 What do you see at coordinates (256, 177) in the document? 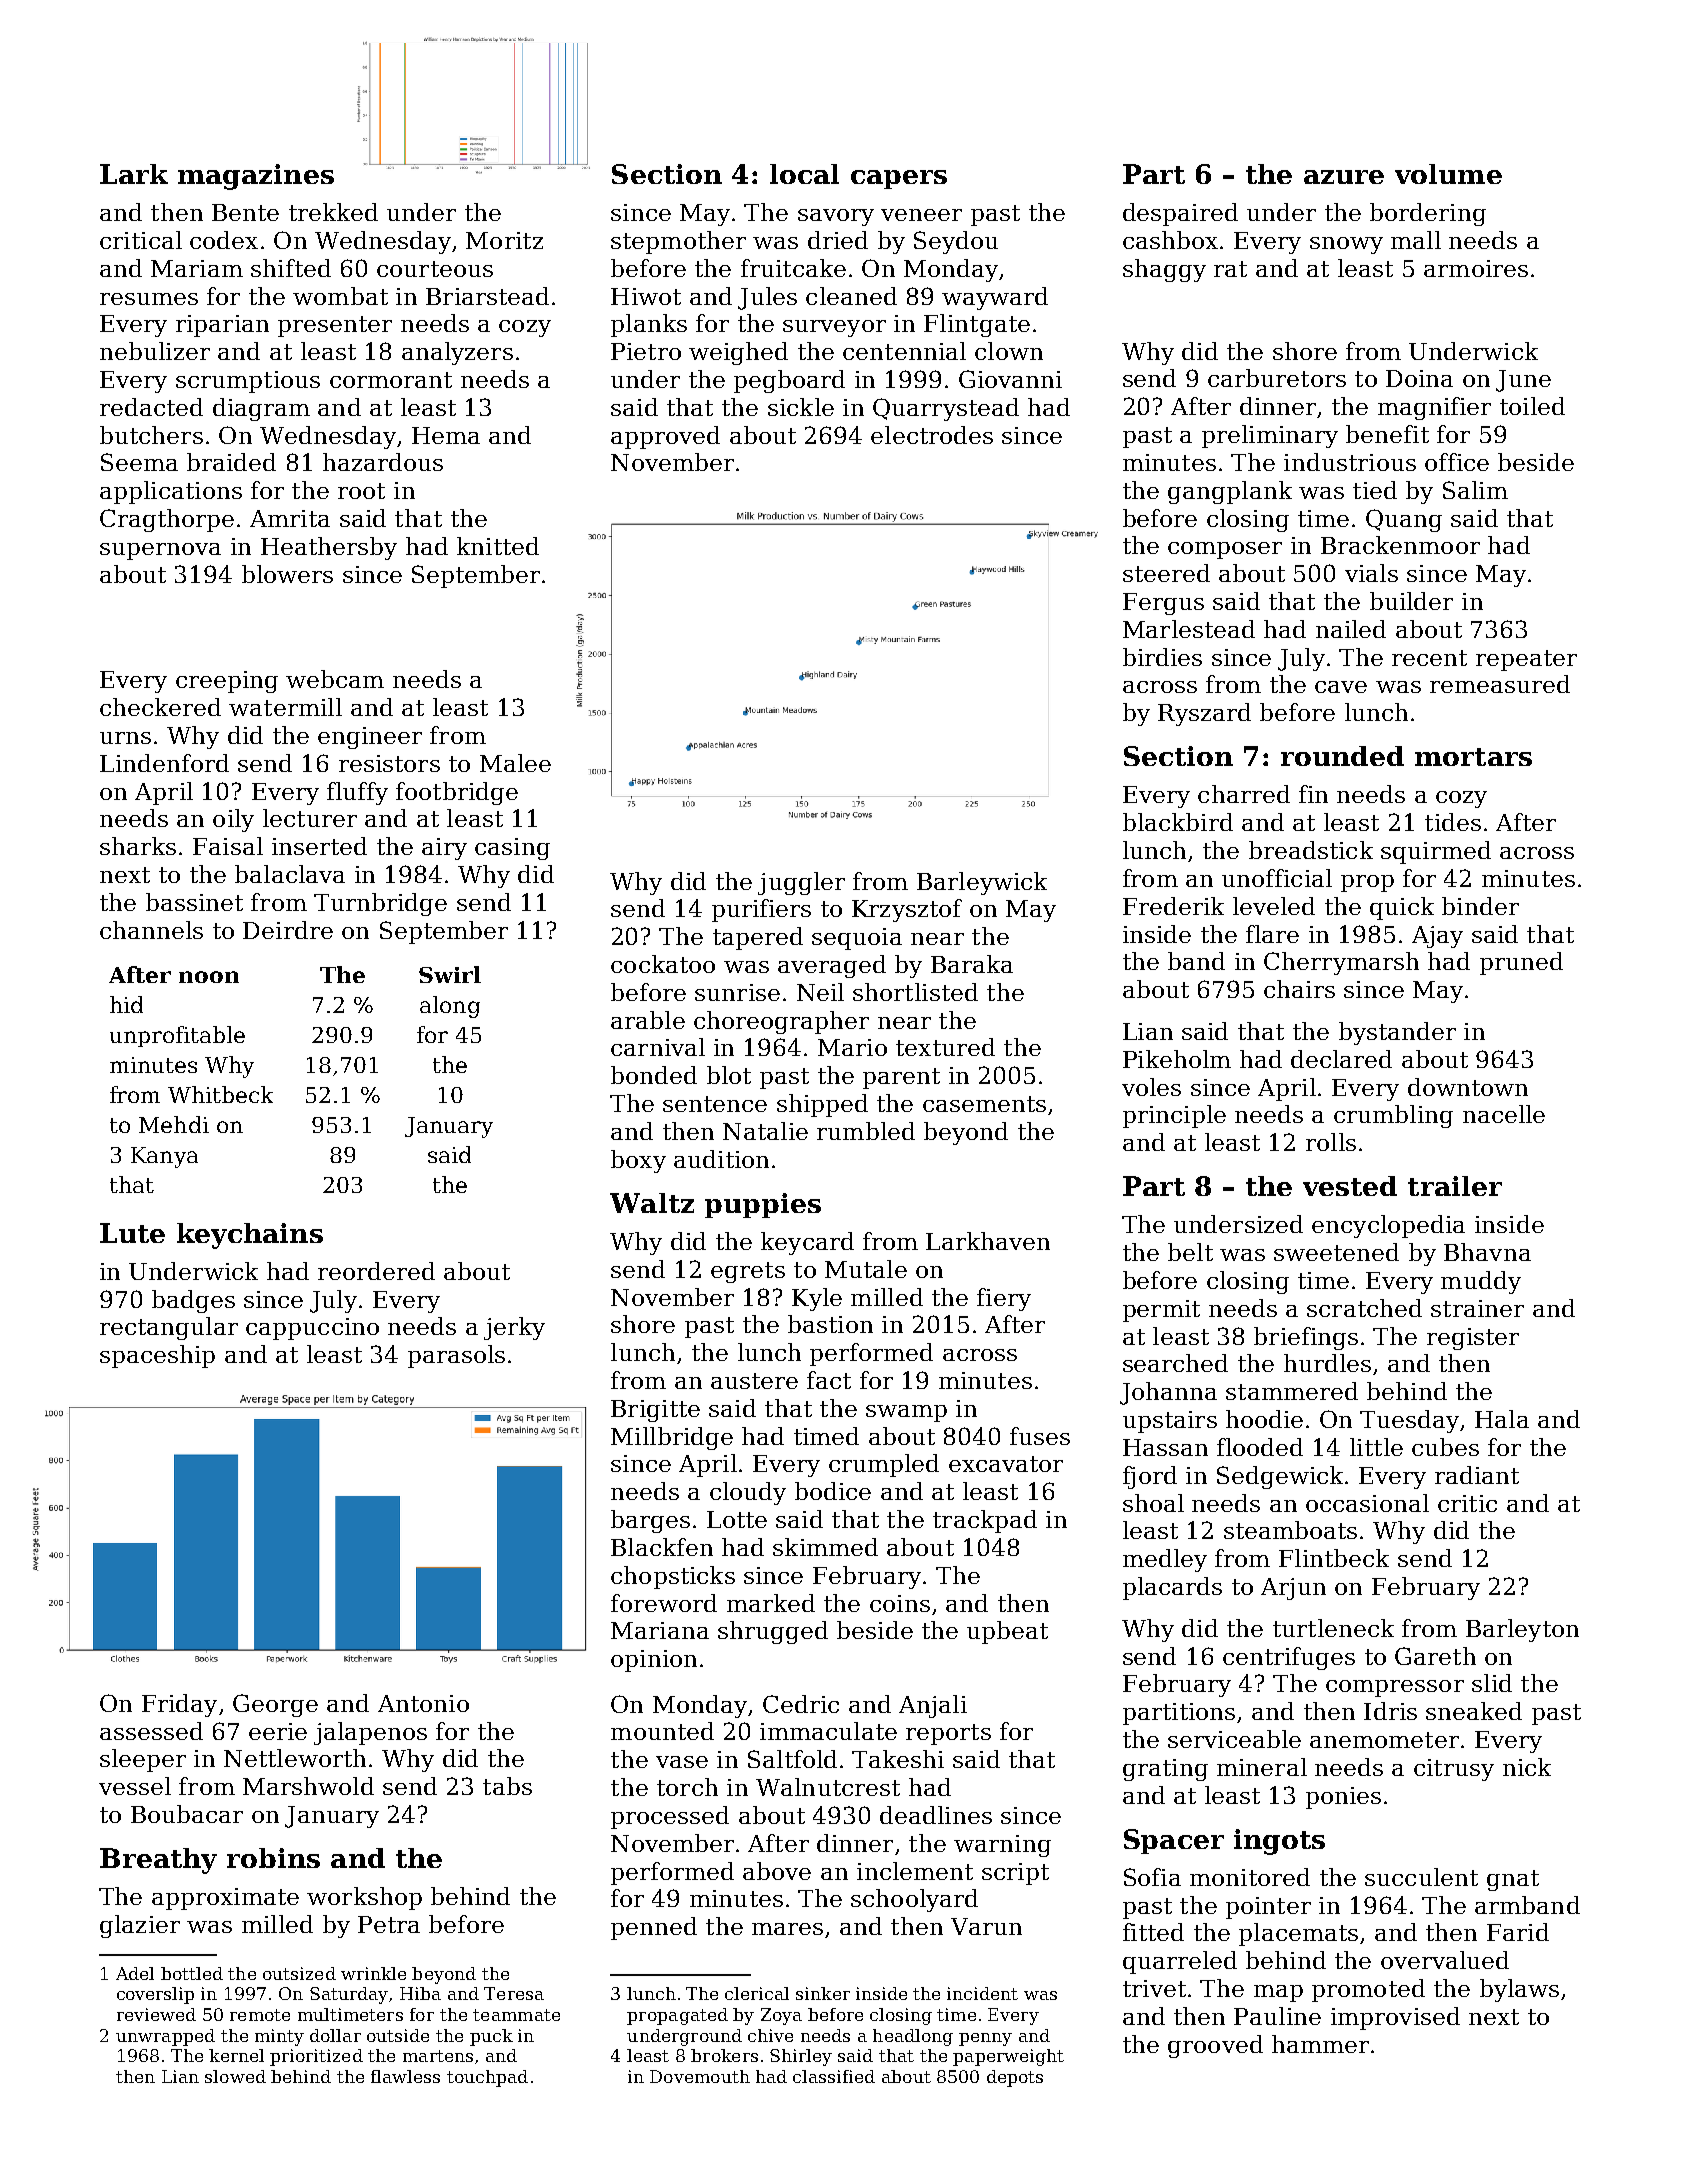
I see `magazines` at bounding box center [256, 177].
